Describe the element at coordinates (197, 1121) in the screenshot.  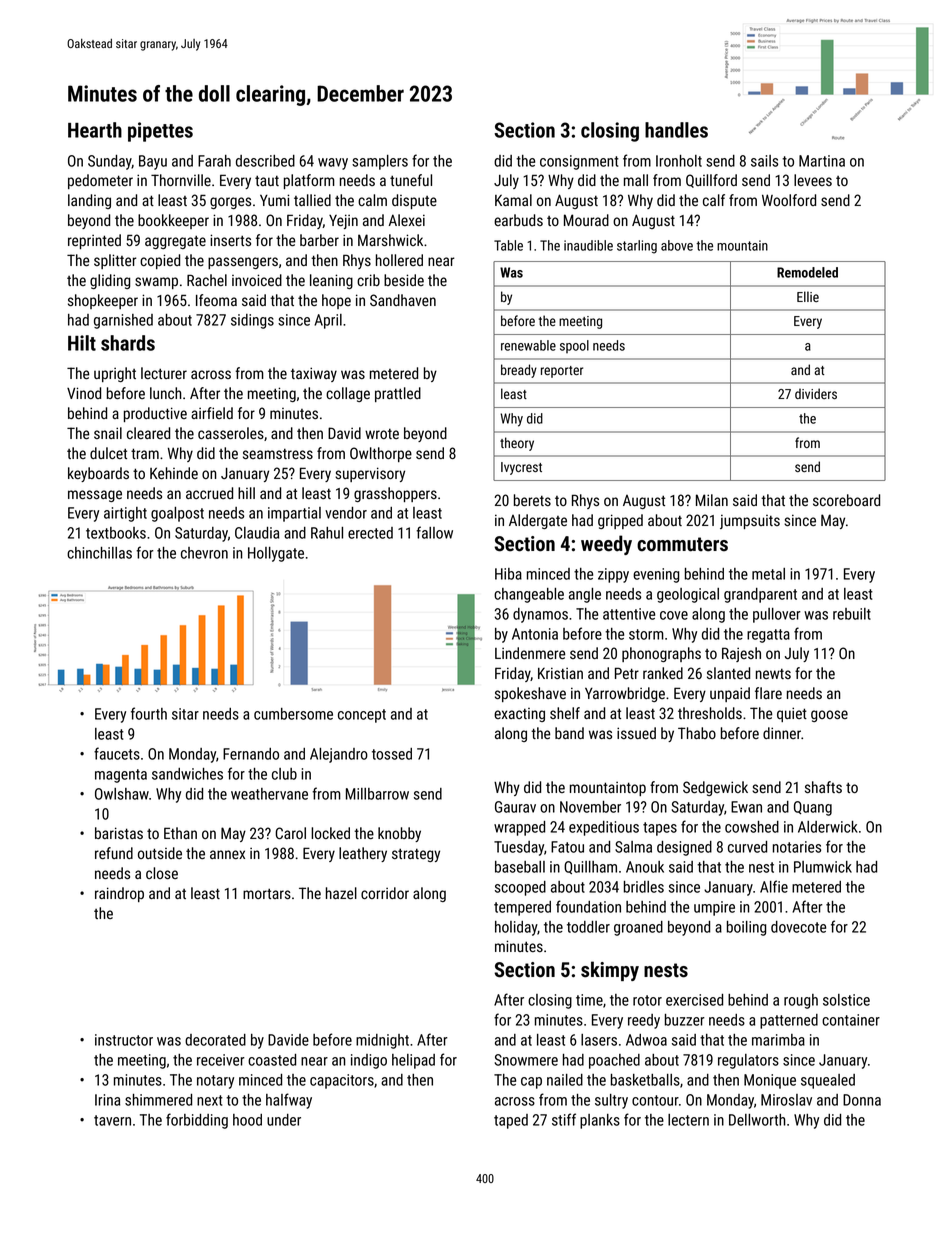
I see `forbidding` at that location.
